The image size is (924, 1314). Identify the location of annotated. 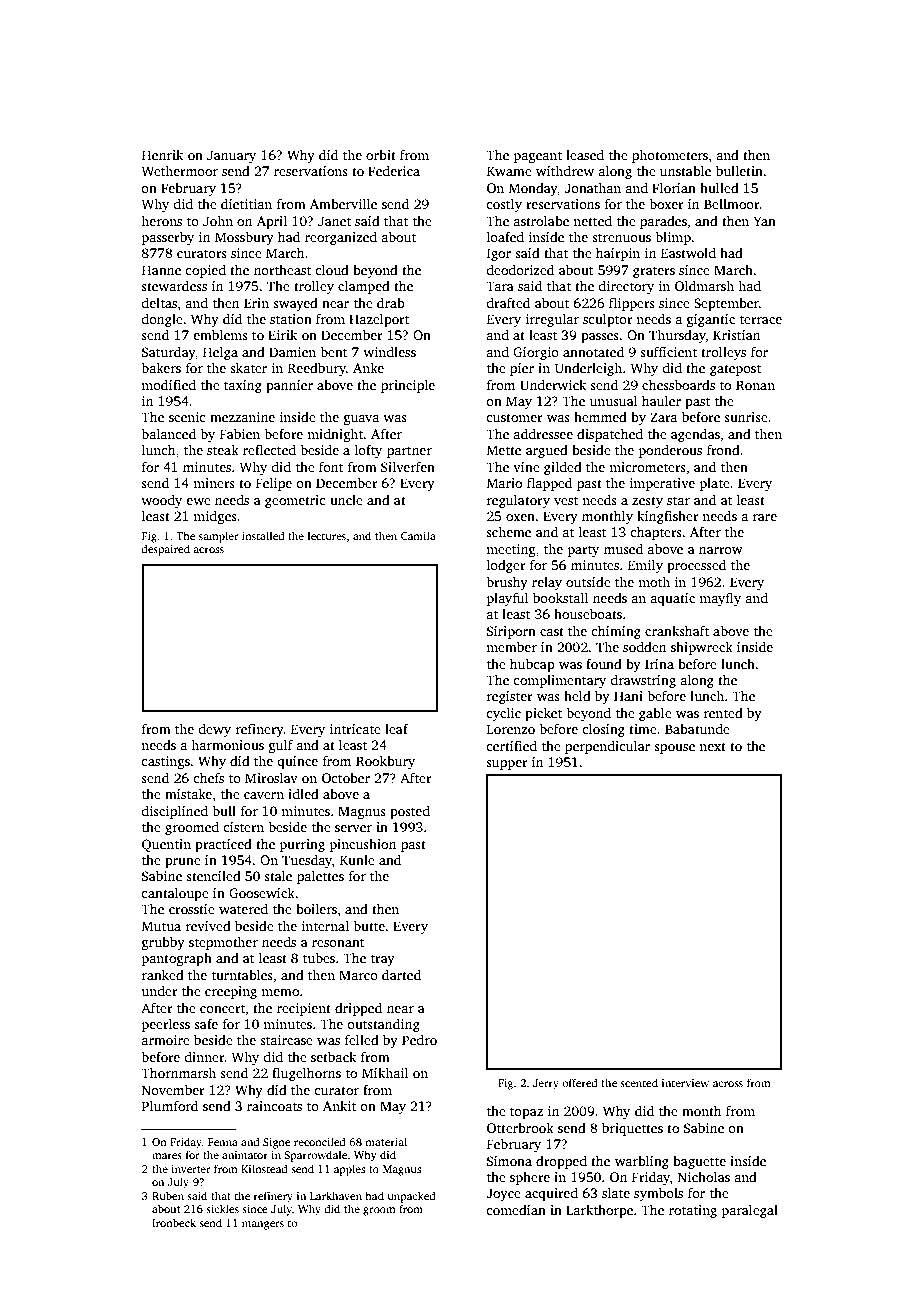
(593, 351).
